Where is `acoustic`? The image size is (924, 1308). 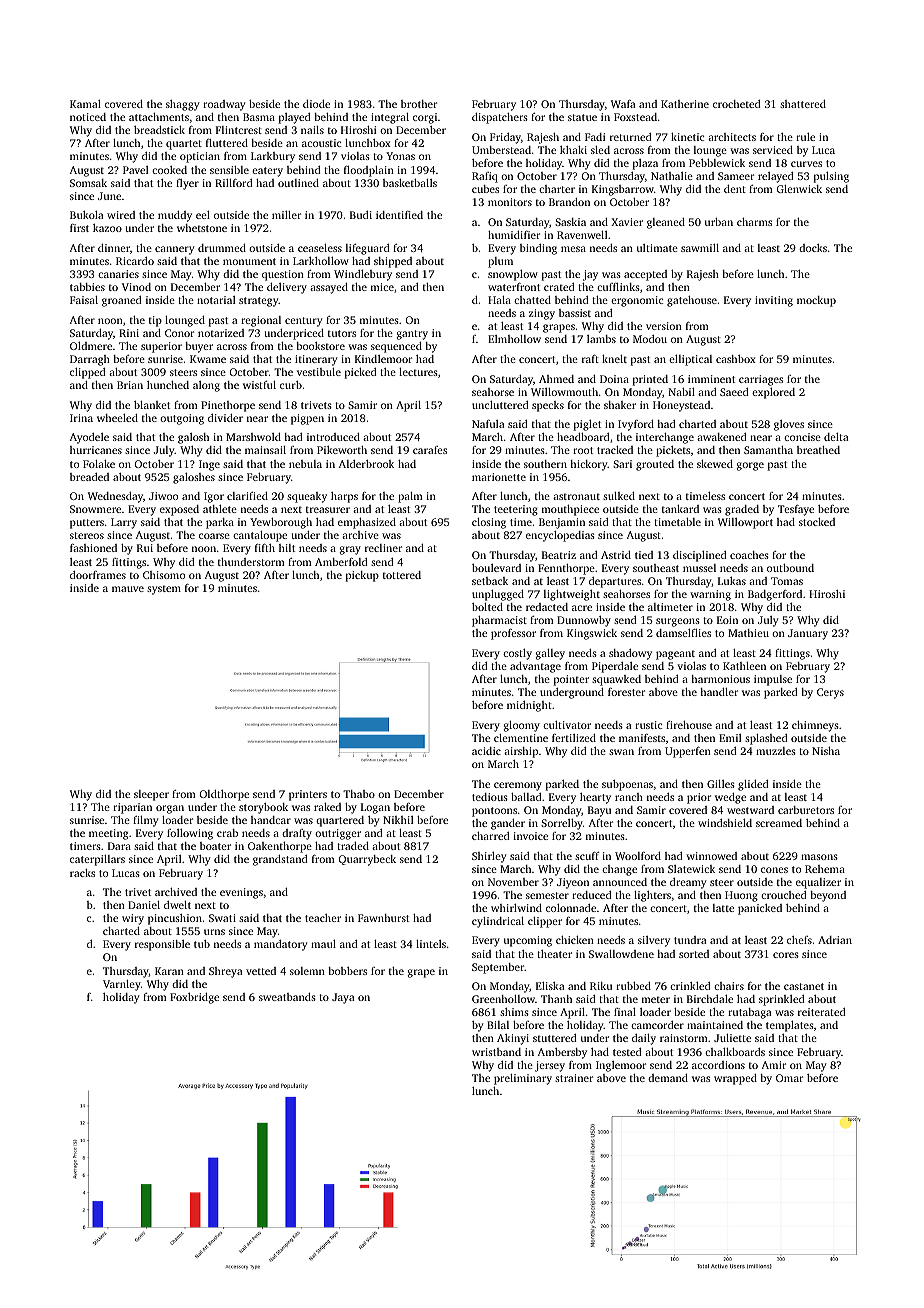
acoustic is located at coordinates (322, 143).
